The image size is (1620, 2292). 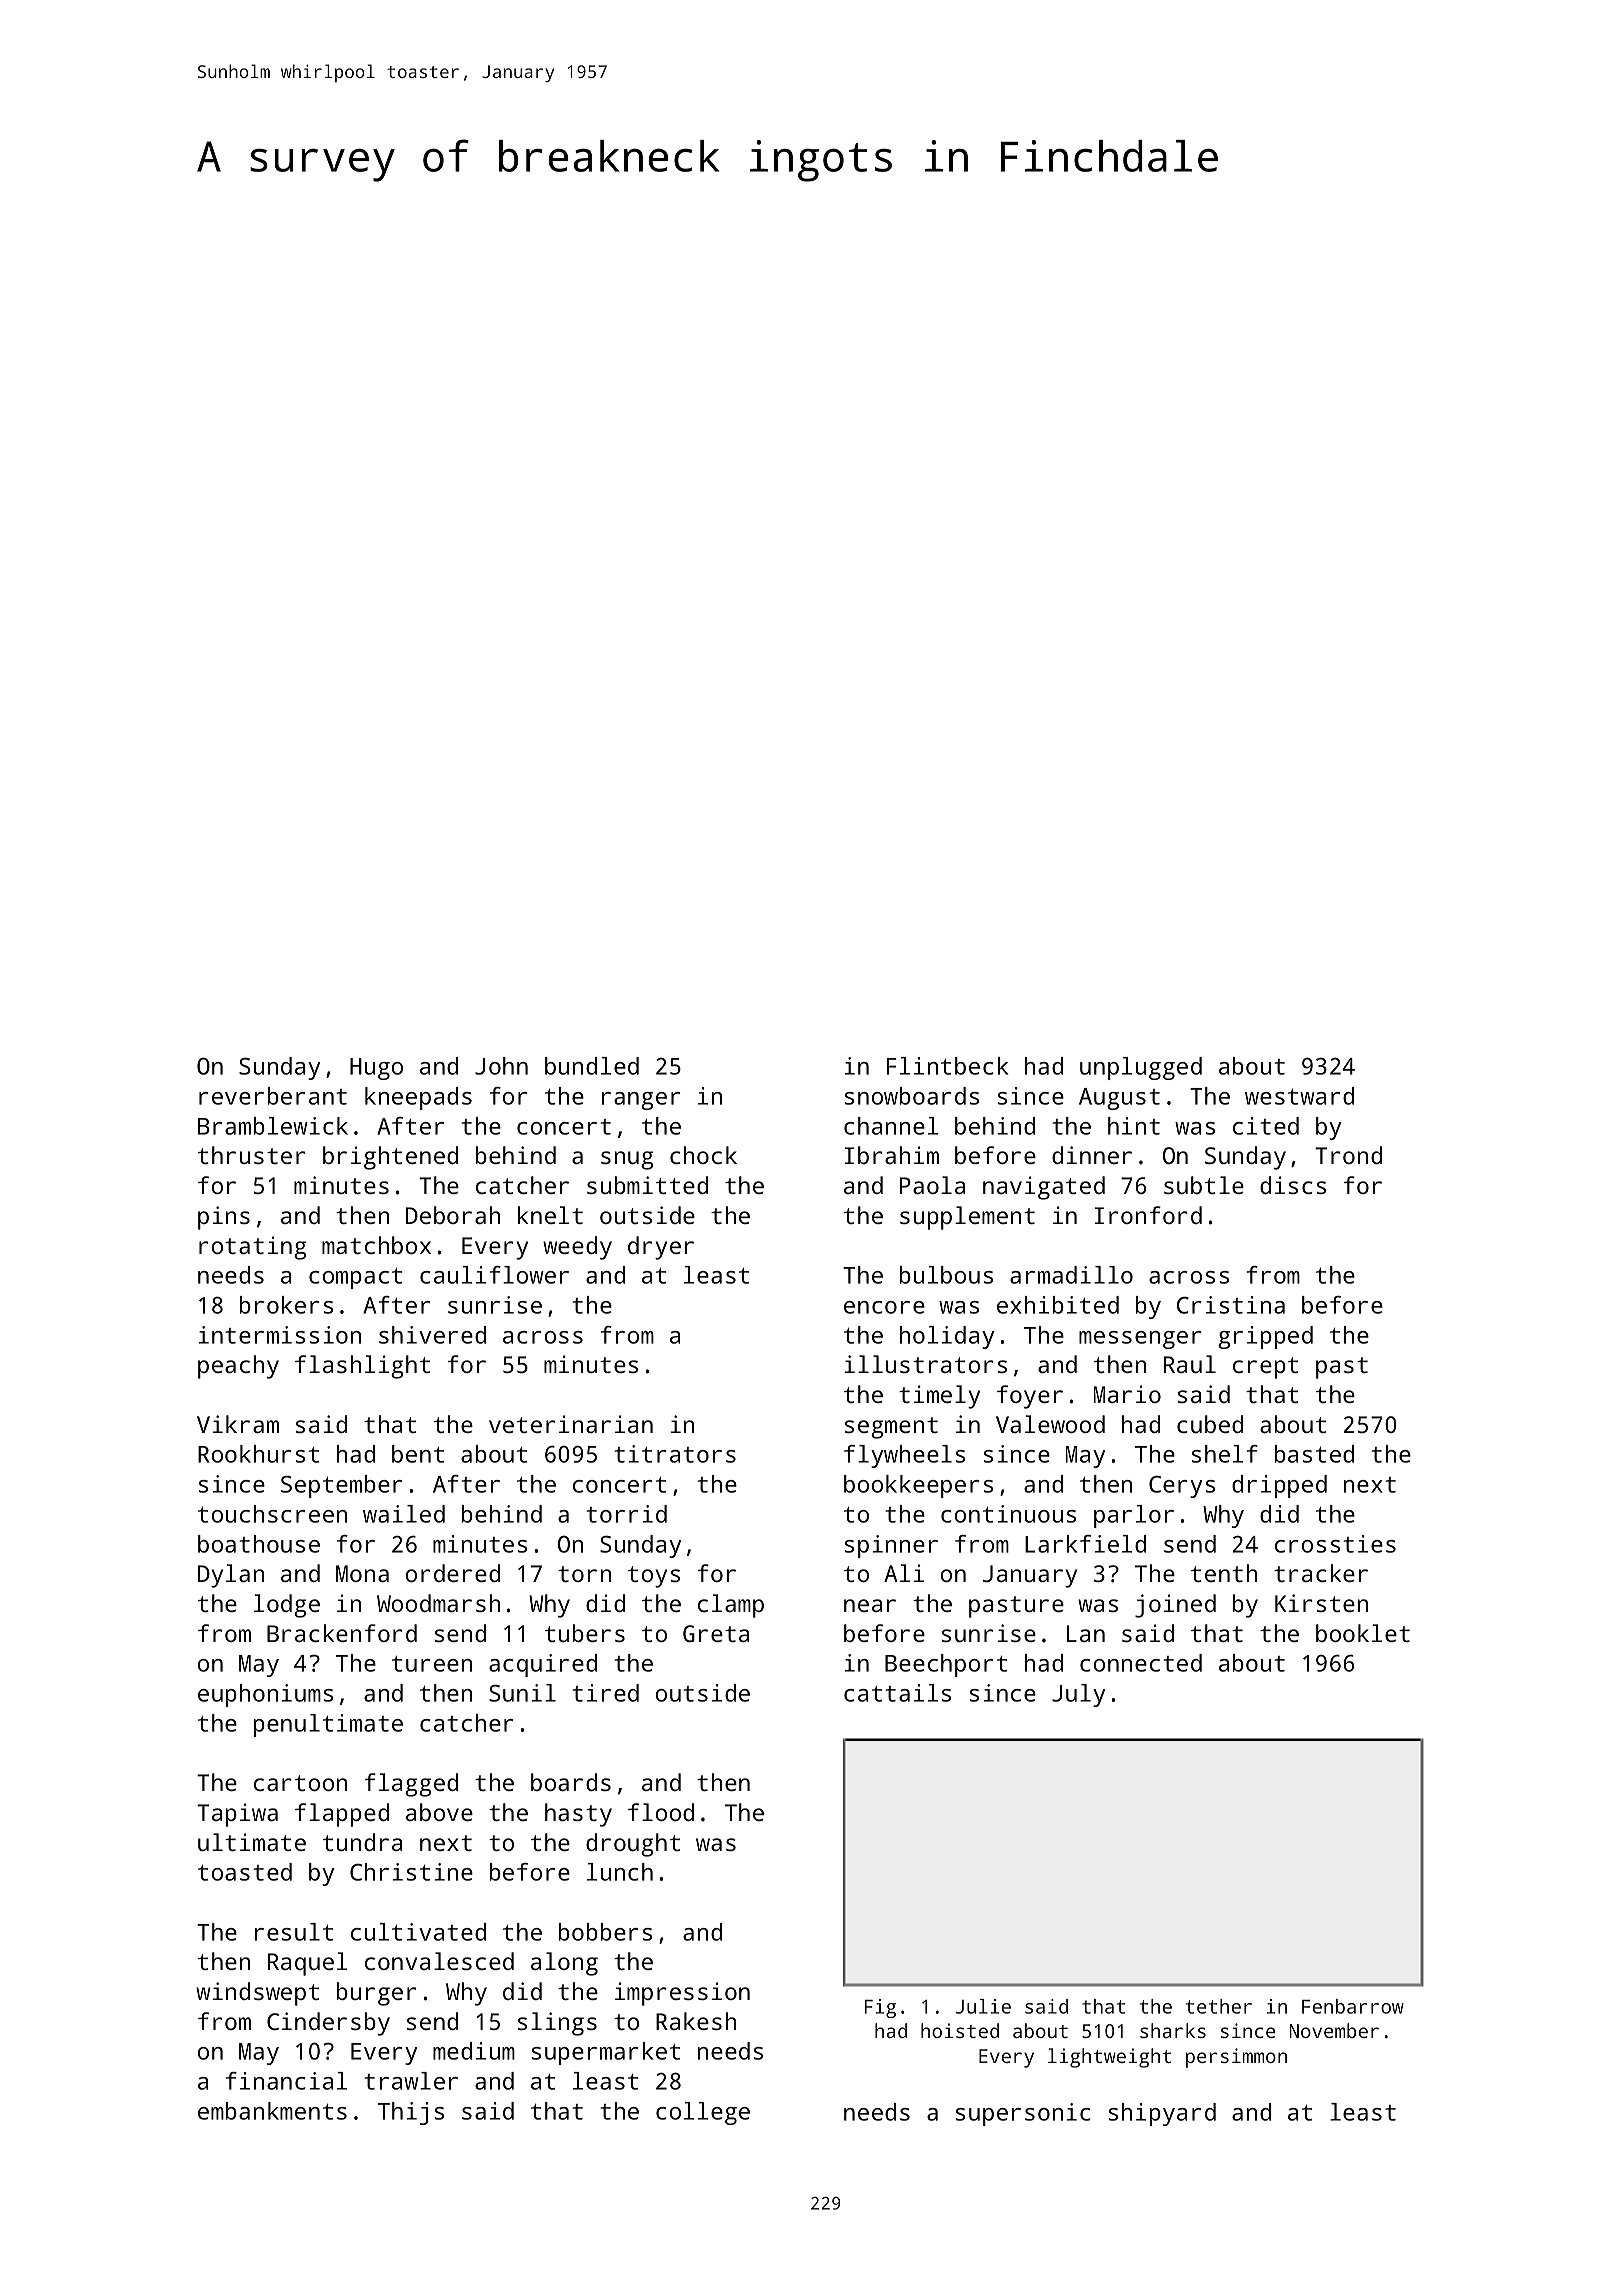 What do you see at coordinates (411, 2113) in the screenshot?
I see `Thijs` at bounding box center [411, 2113].
